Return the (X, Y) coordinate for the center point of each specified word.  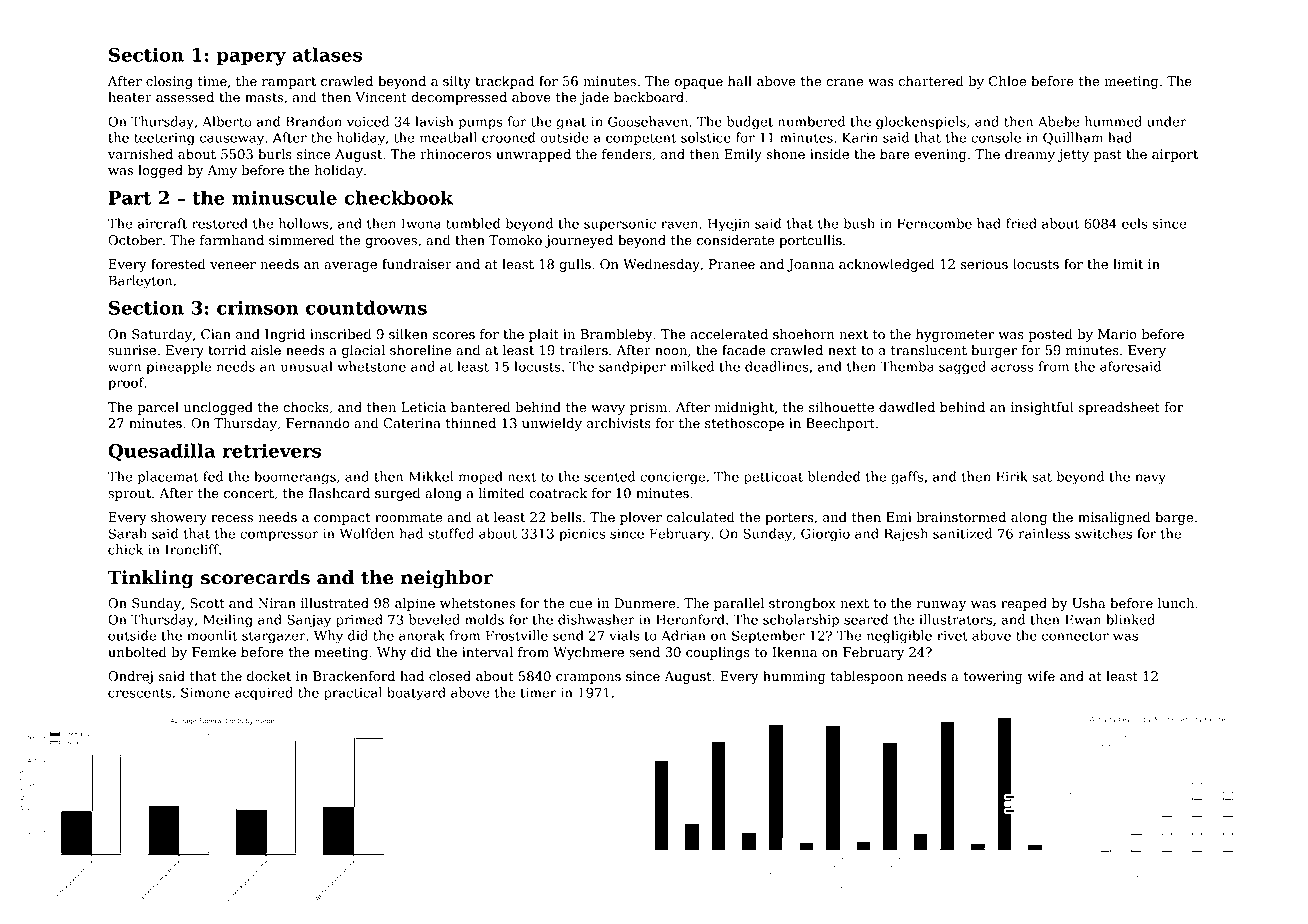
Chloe (1007, 81)
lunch (1176, 603)
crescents (140, 693)
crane (844, 83)
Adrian (683, 635)
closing (169, 82)
